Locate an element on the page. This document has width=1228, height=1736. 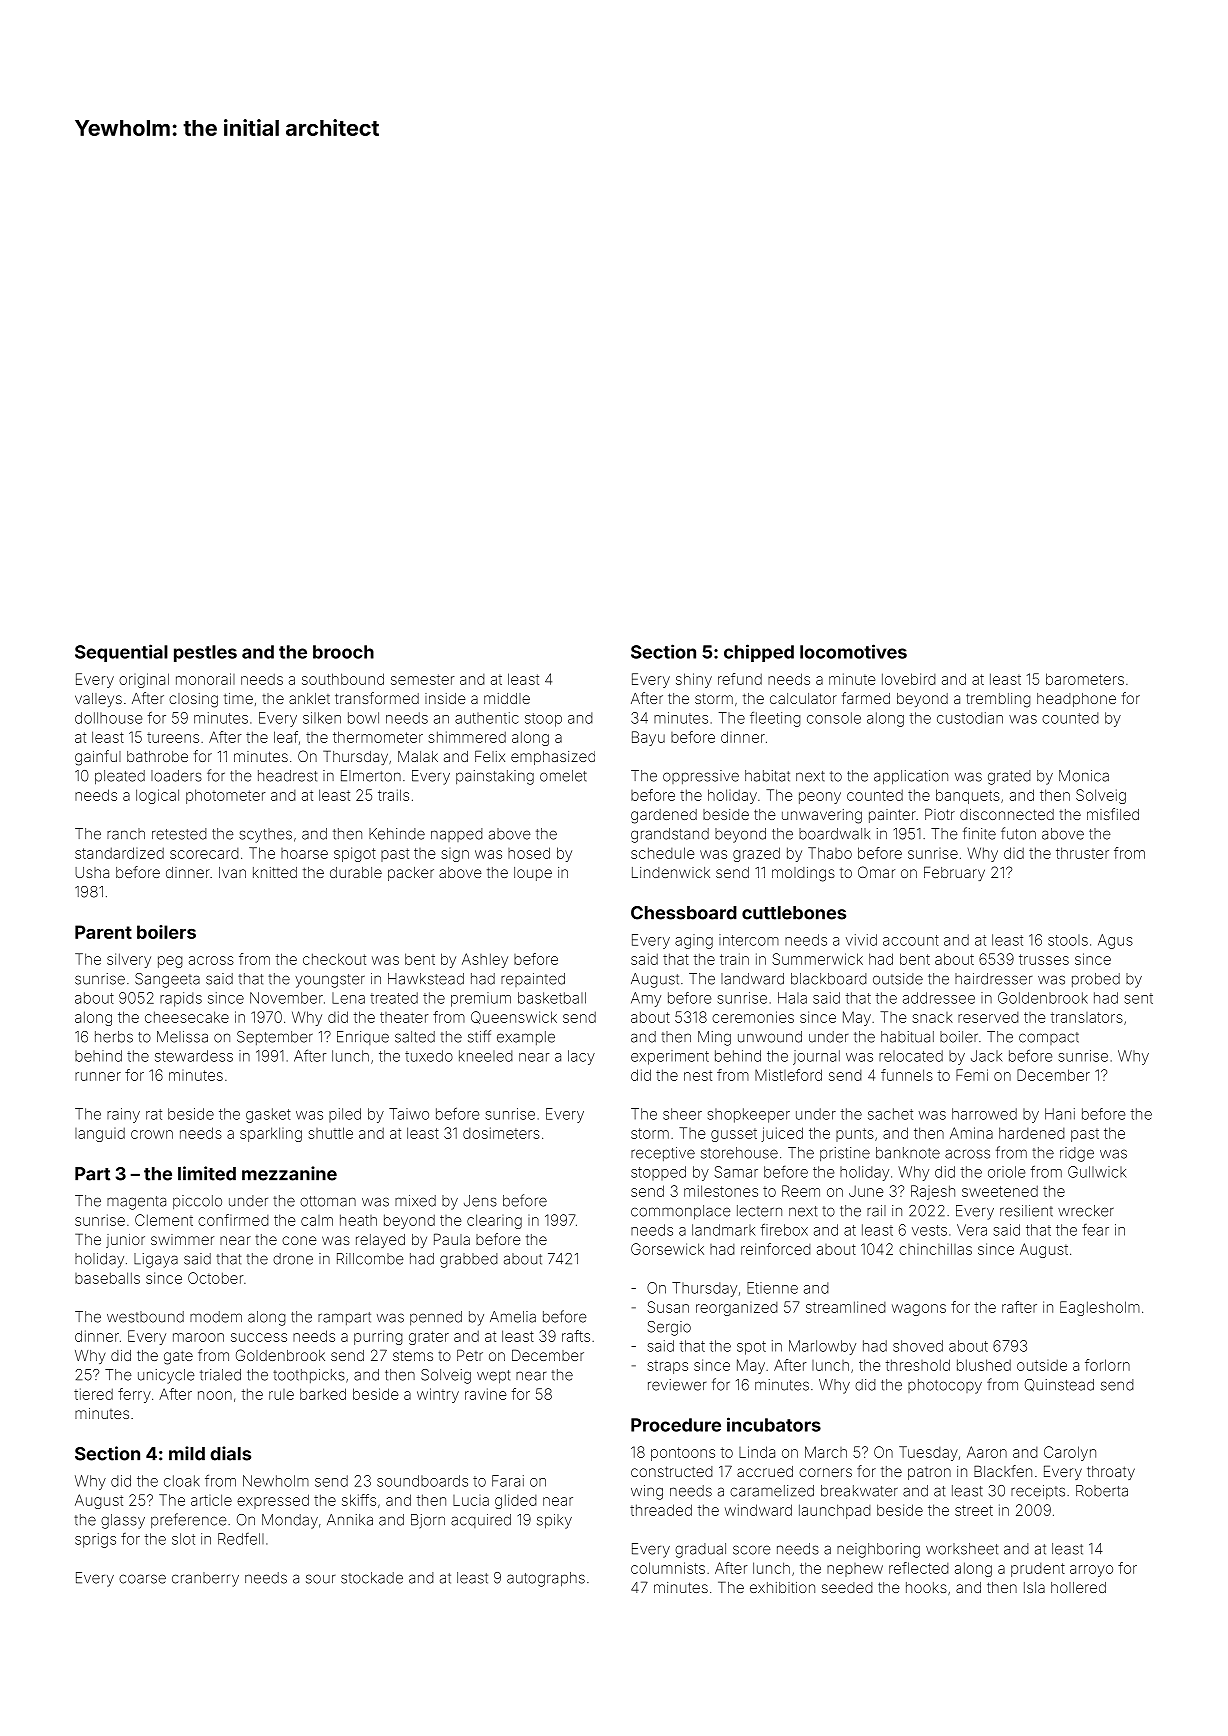
constructed is located at coordinates (672, 1471).
